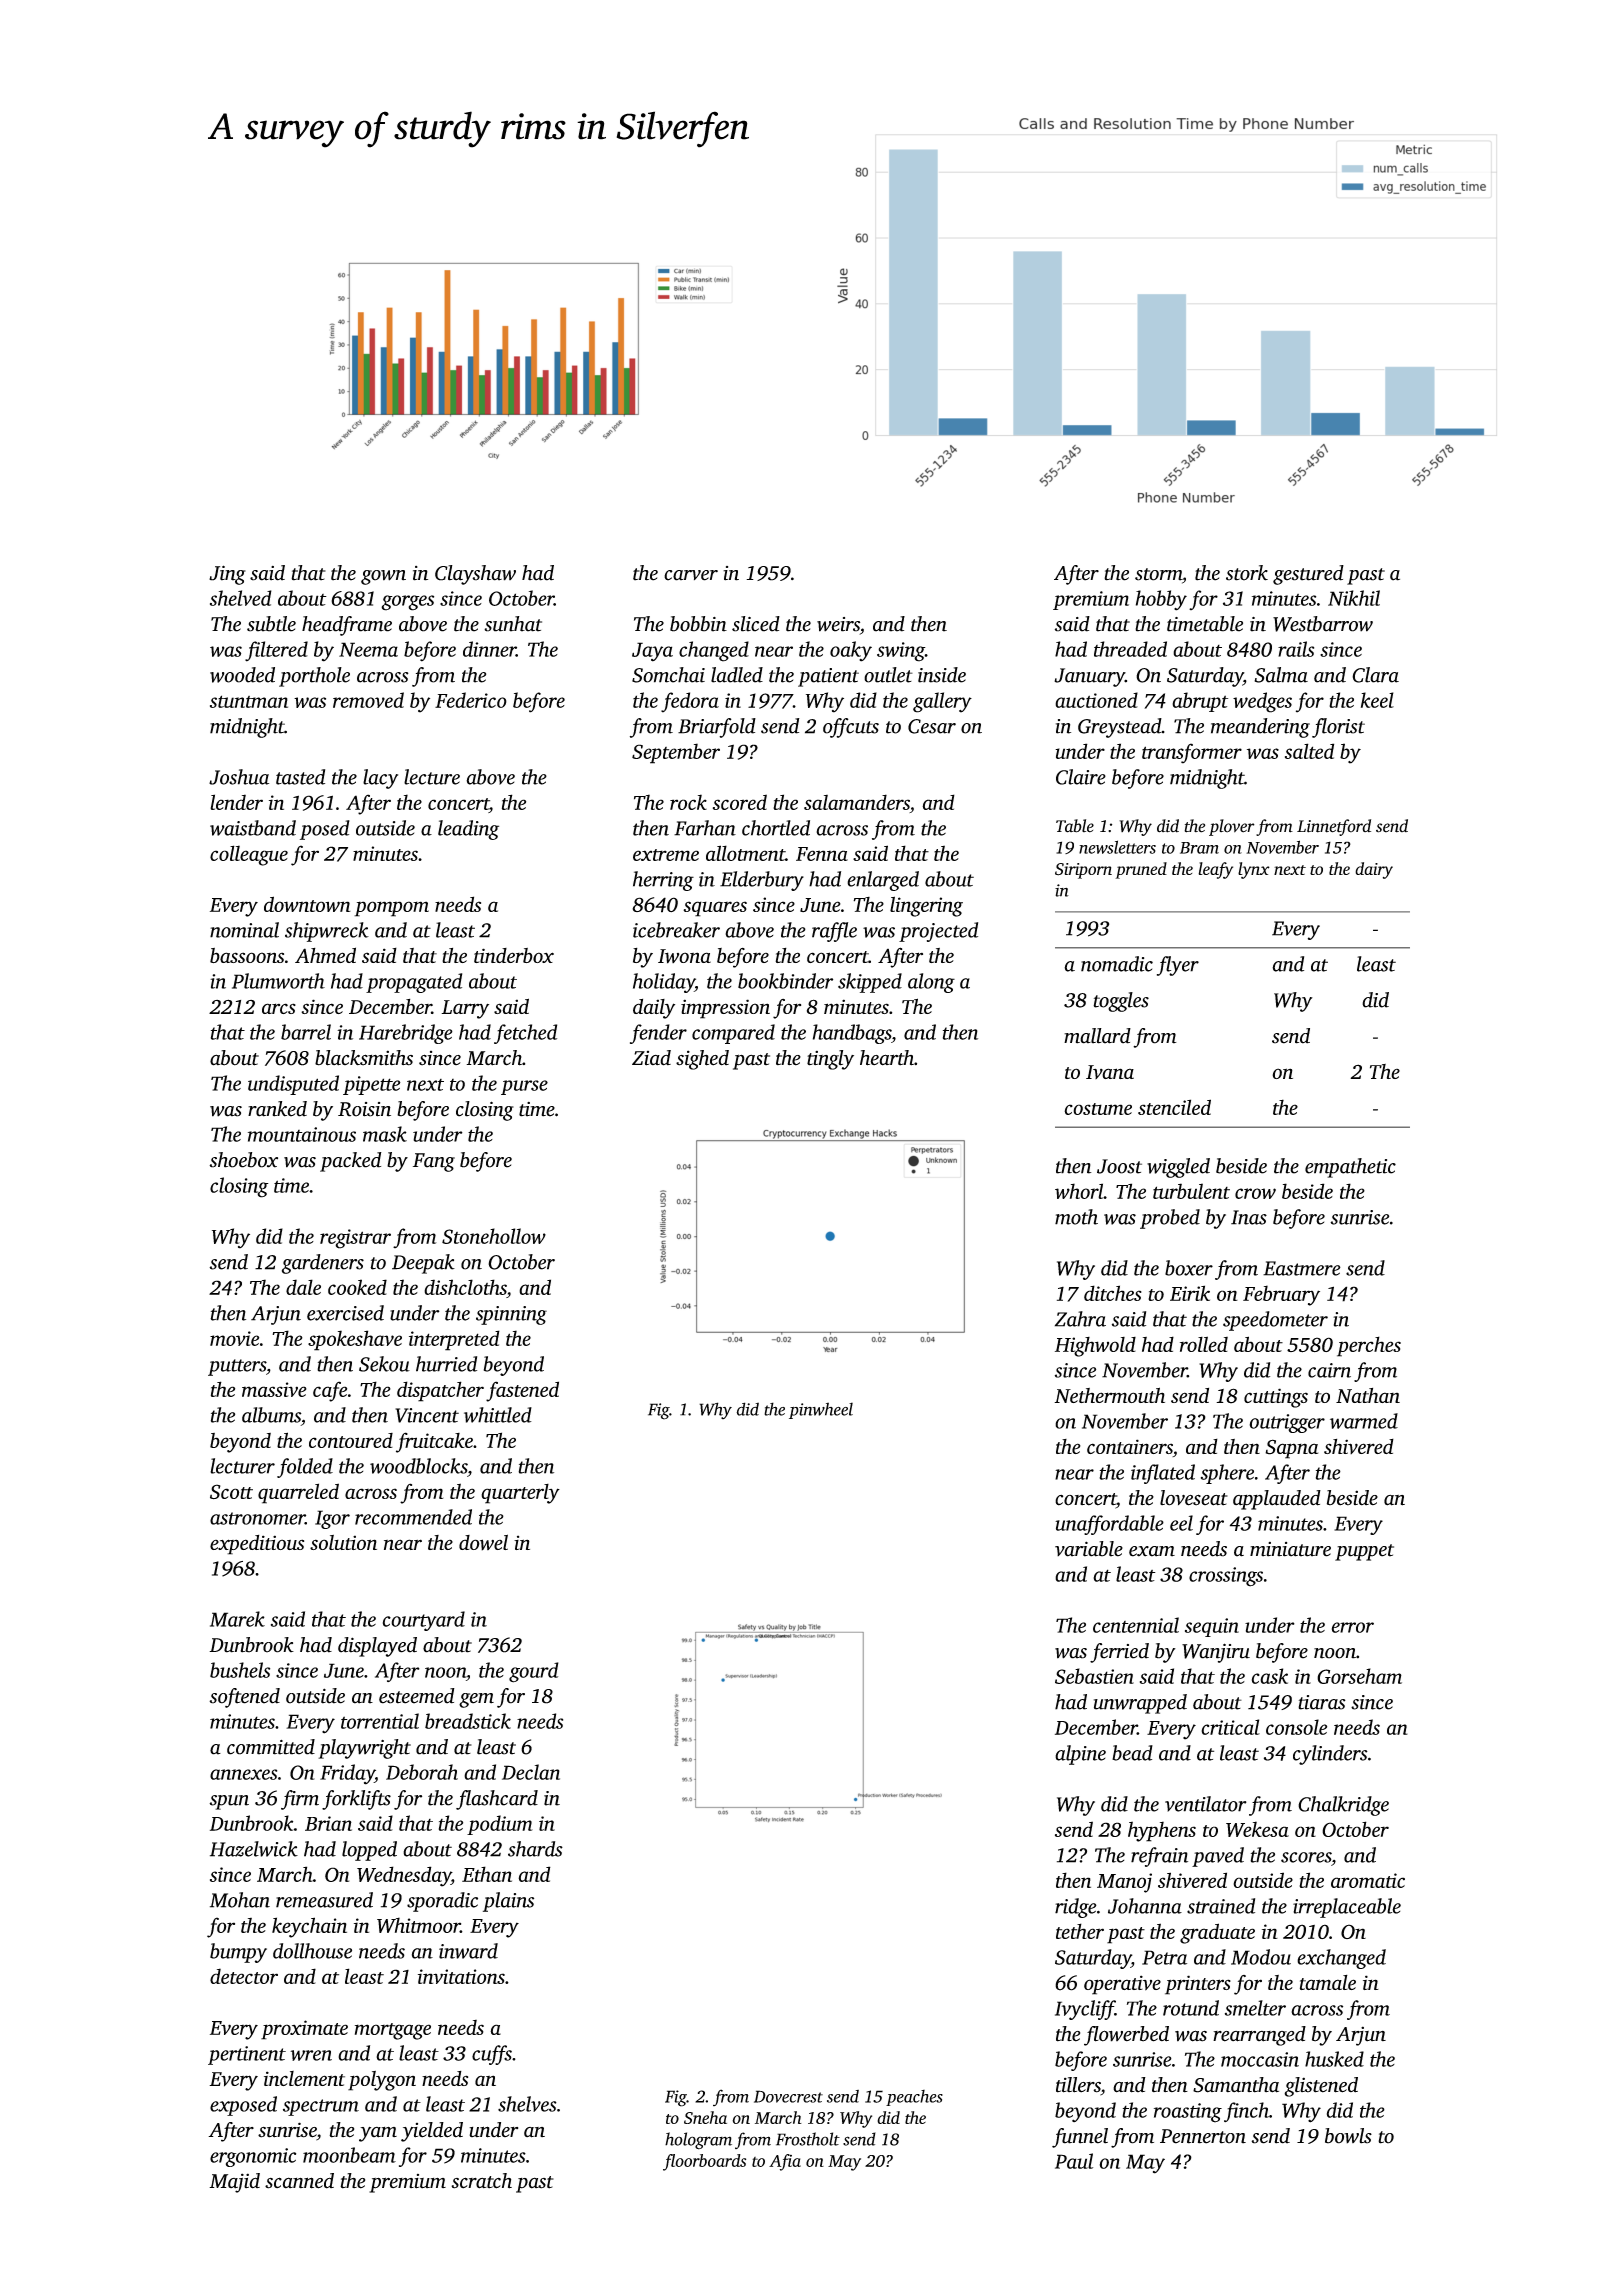 This image has height=2292, width=1620. Describe the element at coordinates (481, 2181) in the image. I see `scratch` at that location.
